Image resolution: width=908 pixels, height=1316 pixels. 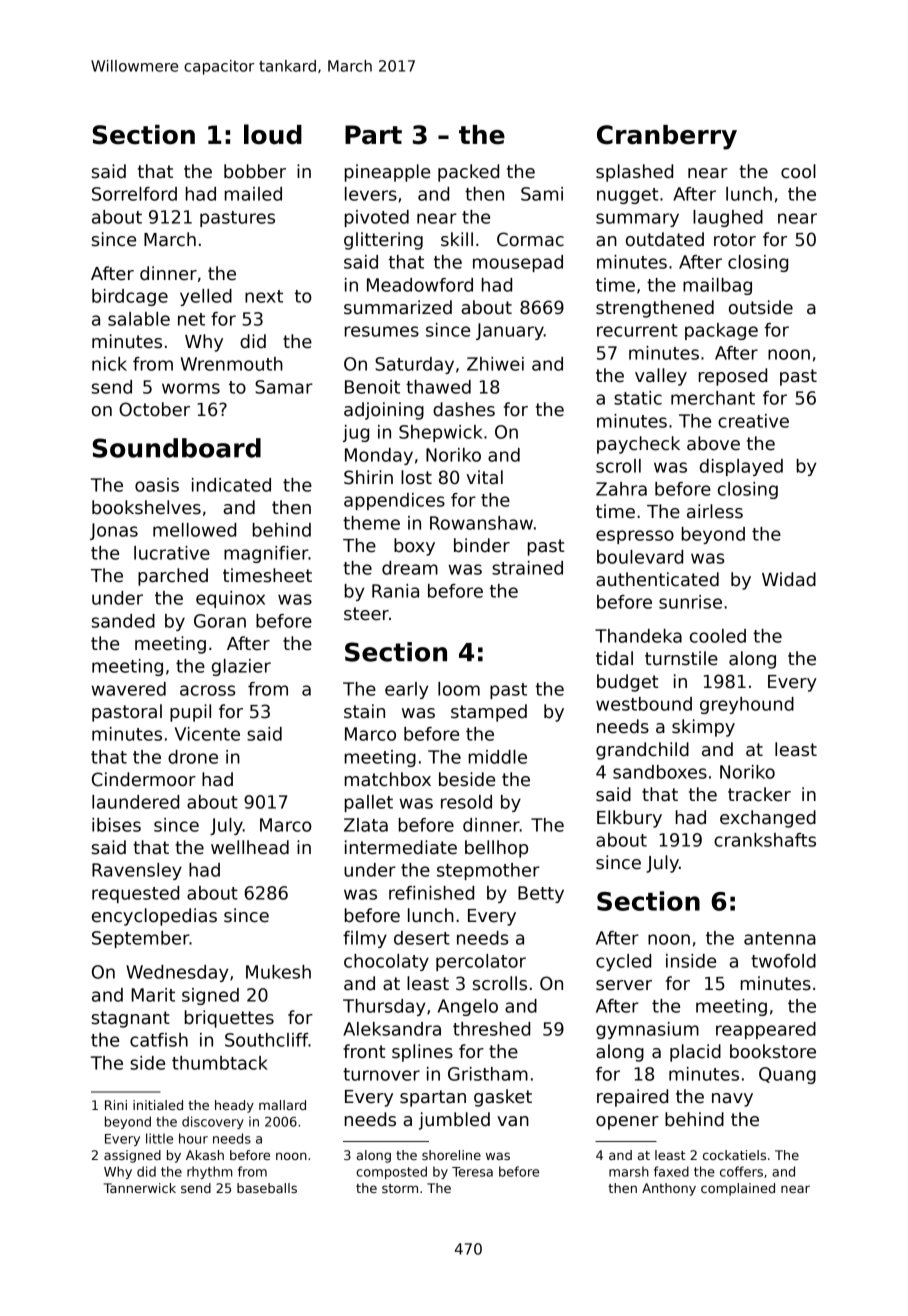 I want to click on bellhop, so click(x=496, y=849).
